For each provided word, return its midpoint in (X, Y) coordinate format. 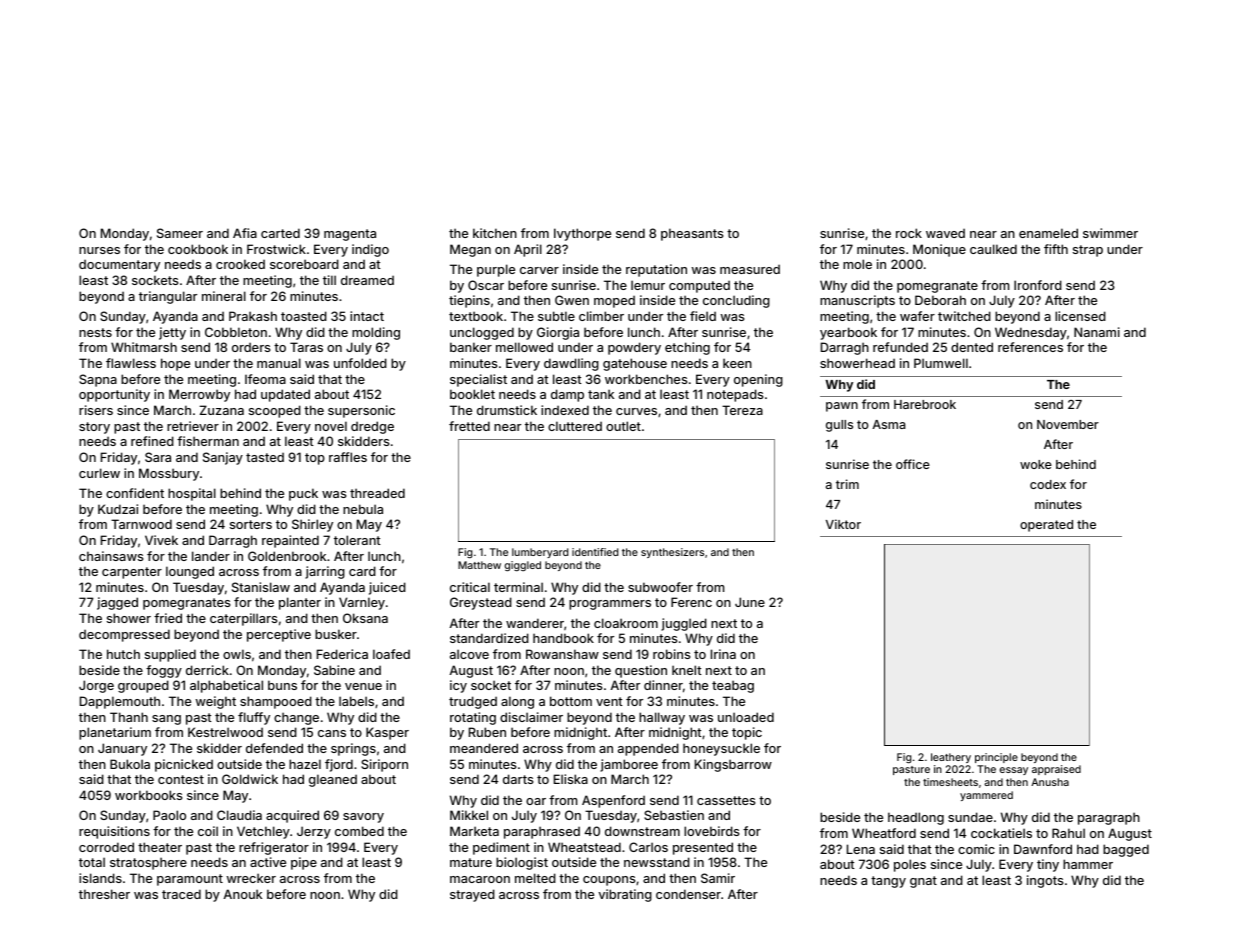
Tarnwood (141, 524)
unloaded (746, 717)
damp (567, 395)
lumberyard (540, 553)
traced (181, 894)
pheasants (692, 234)
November (1068, 424)
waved (945, 233)
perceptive (279, 635)
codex (1048, 484)
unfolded (360, 363)
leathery (951, 758)
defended (274, 748)
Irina (723, 654)
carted (280, 233)
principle (996, 758)
